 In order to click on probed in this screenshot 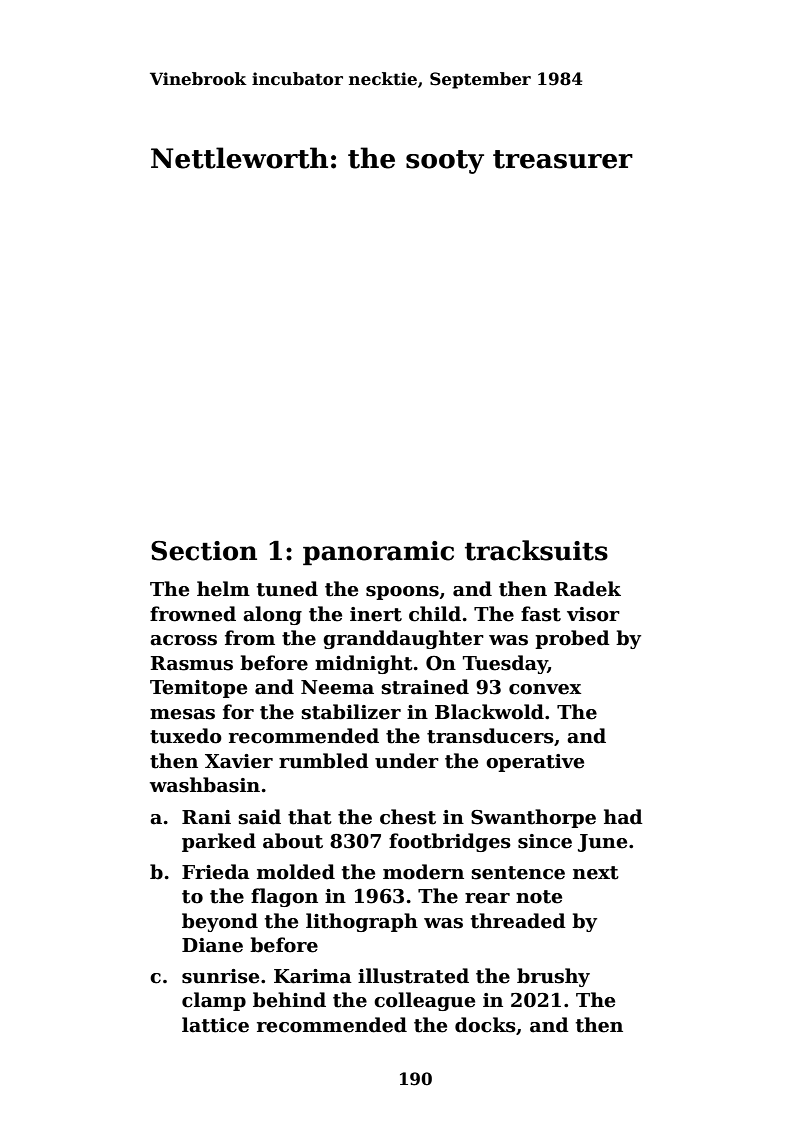, I will do `click(572, 639)`.
